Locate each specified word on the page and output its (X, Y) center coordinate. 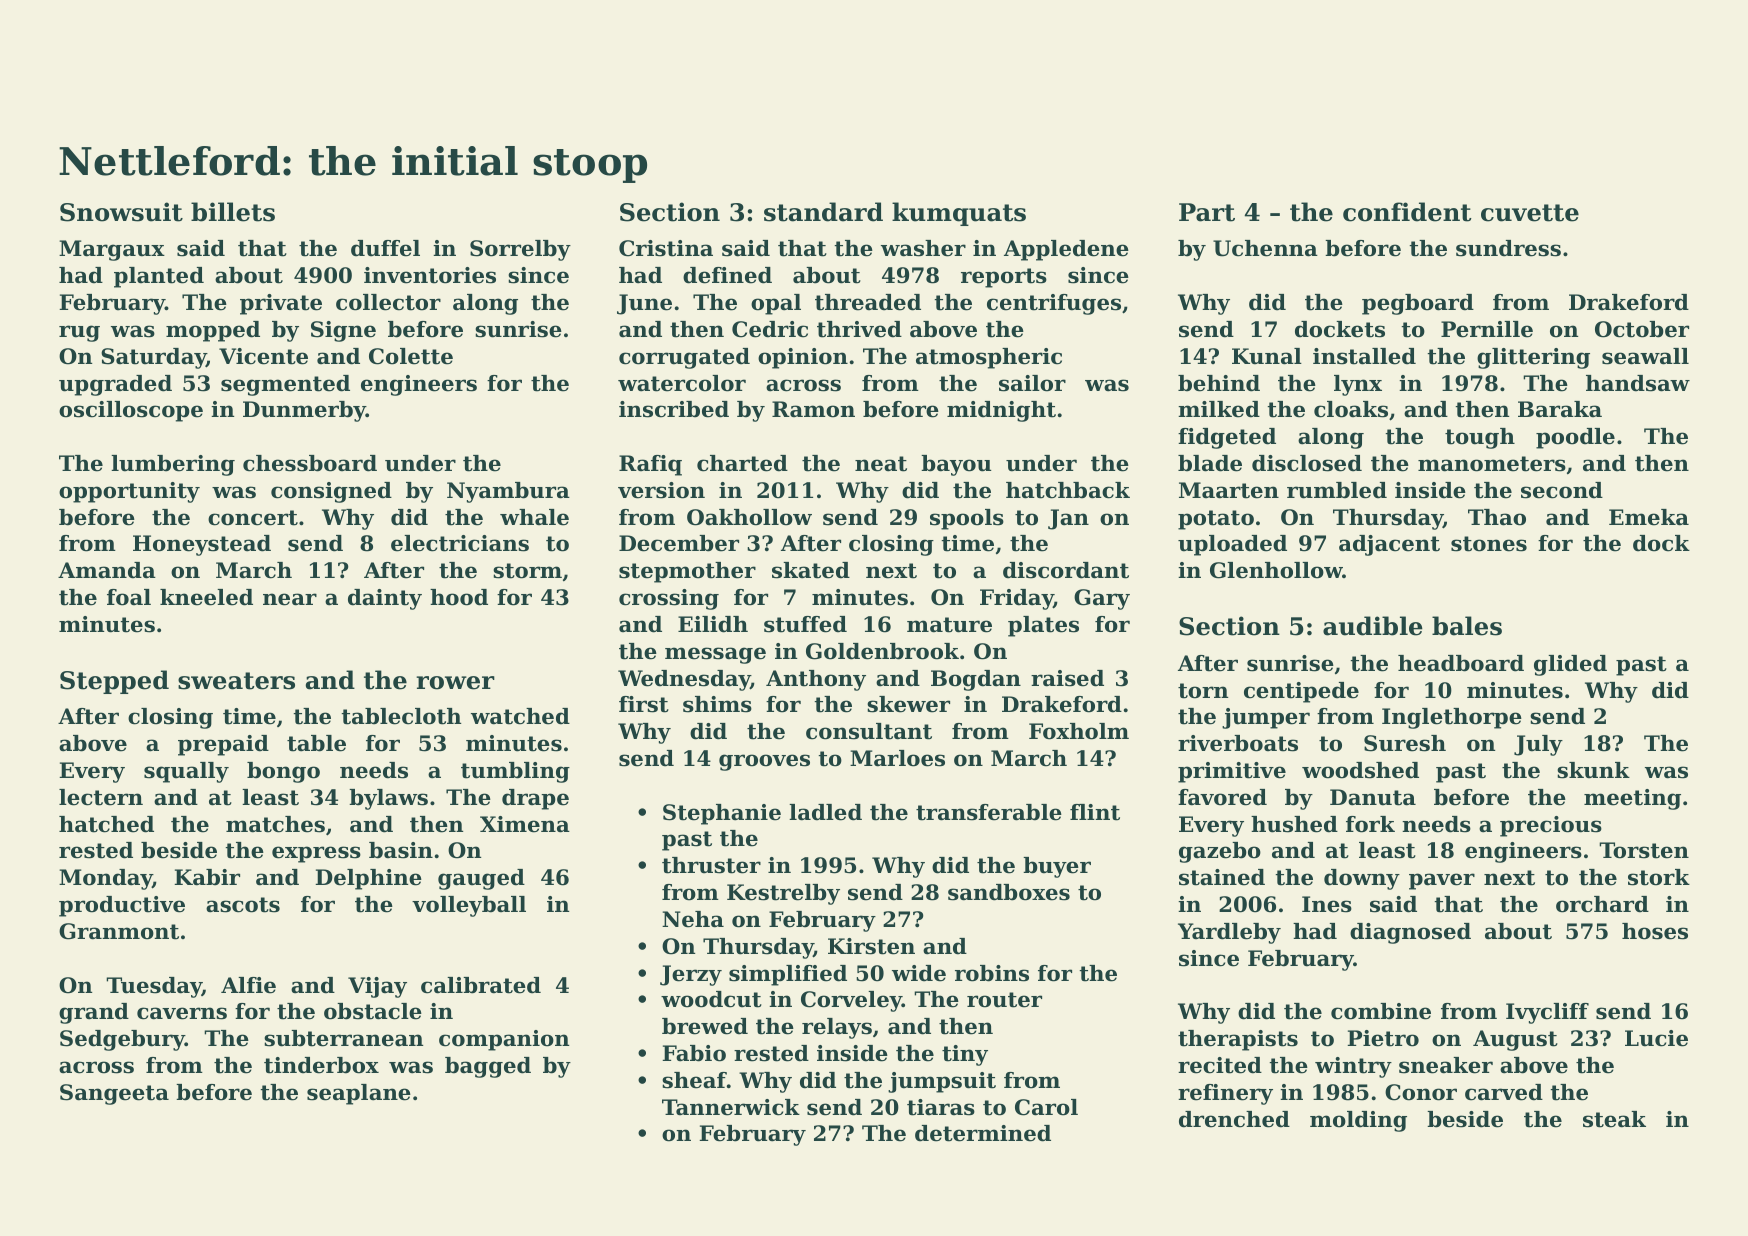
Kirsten (871, 946)
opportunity (129, 492)
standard (823, 212)
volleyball (469, 906)
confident (1407, 212)
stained (1222, 877)
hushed (1294, 824)
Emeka (1649, 517)
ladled (825, 812)
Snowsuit (121, 212)
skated (811, 570)
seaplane (359, 1094)
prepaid (223, 745)
